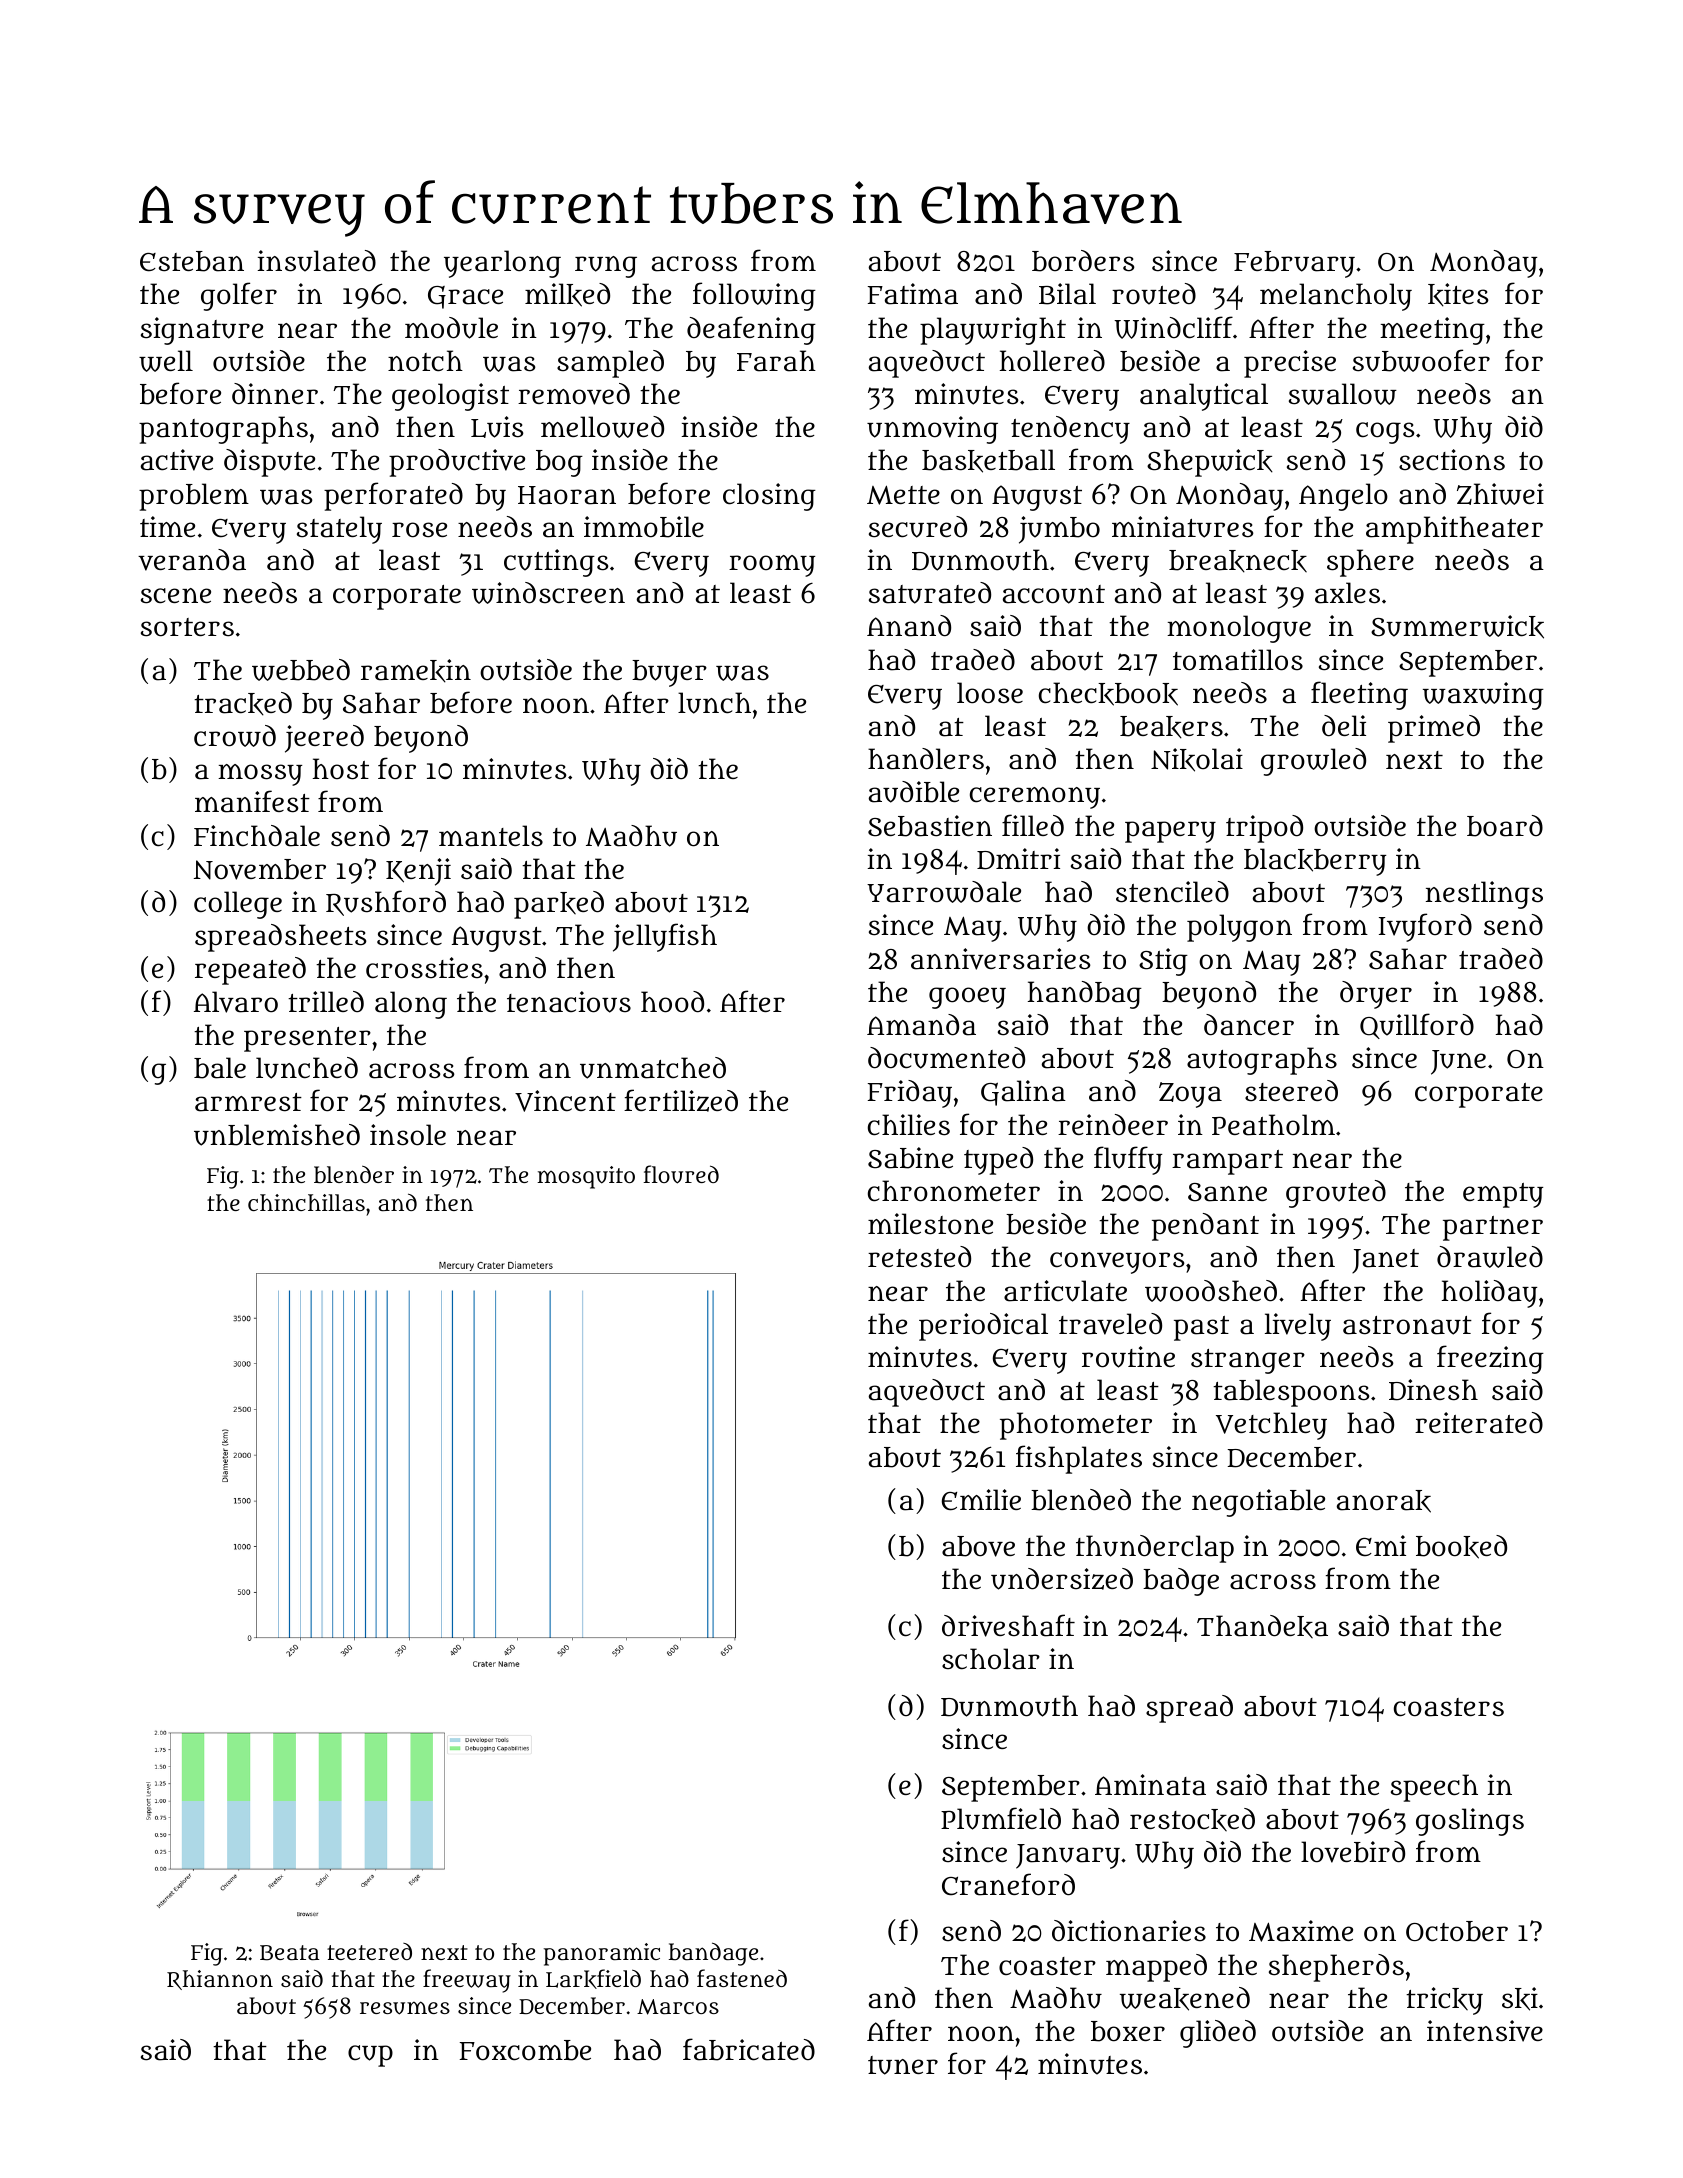  What do you see at coordinates (1001, 1818) in the screenshot?
I see `Plumfield` at bounding box center [1001, 1818].
